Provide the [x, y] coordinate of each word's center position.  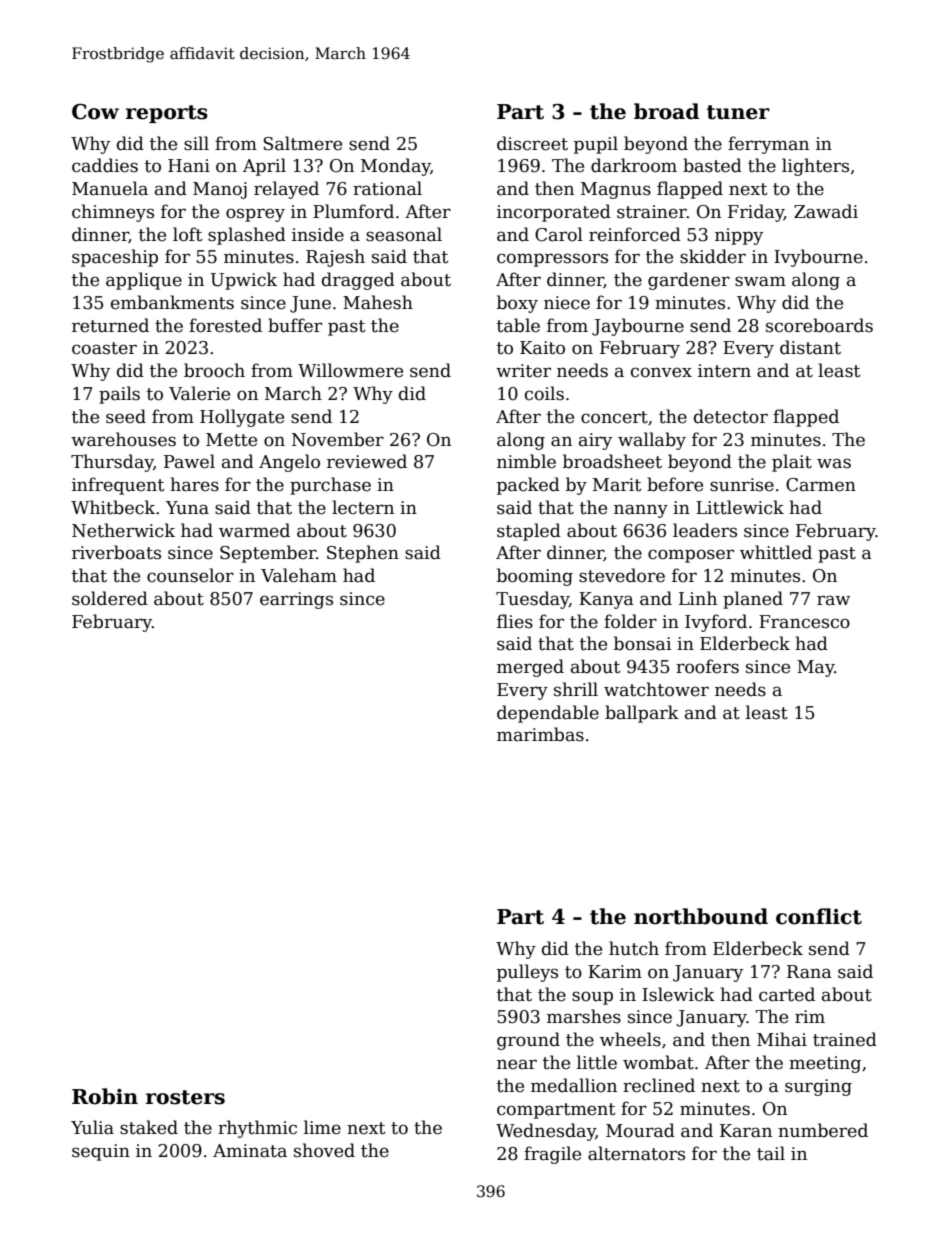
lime [322, 1127]
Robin [105, 1096]
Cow [95, 112]
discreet [532, 143]
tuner [738, 112]
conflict [819, 916]
